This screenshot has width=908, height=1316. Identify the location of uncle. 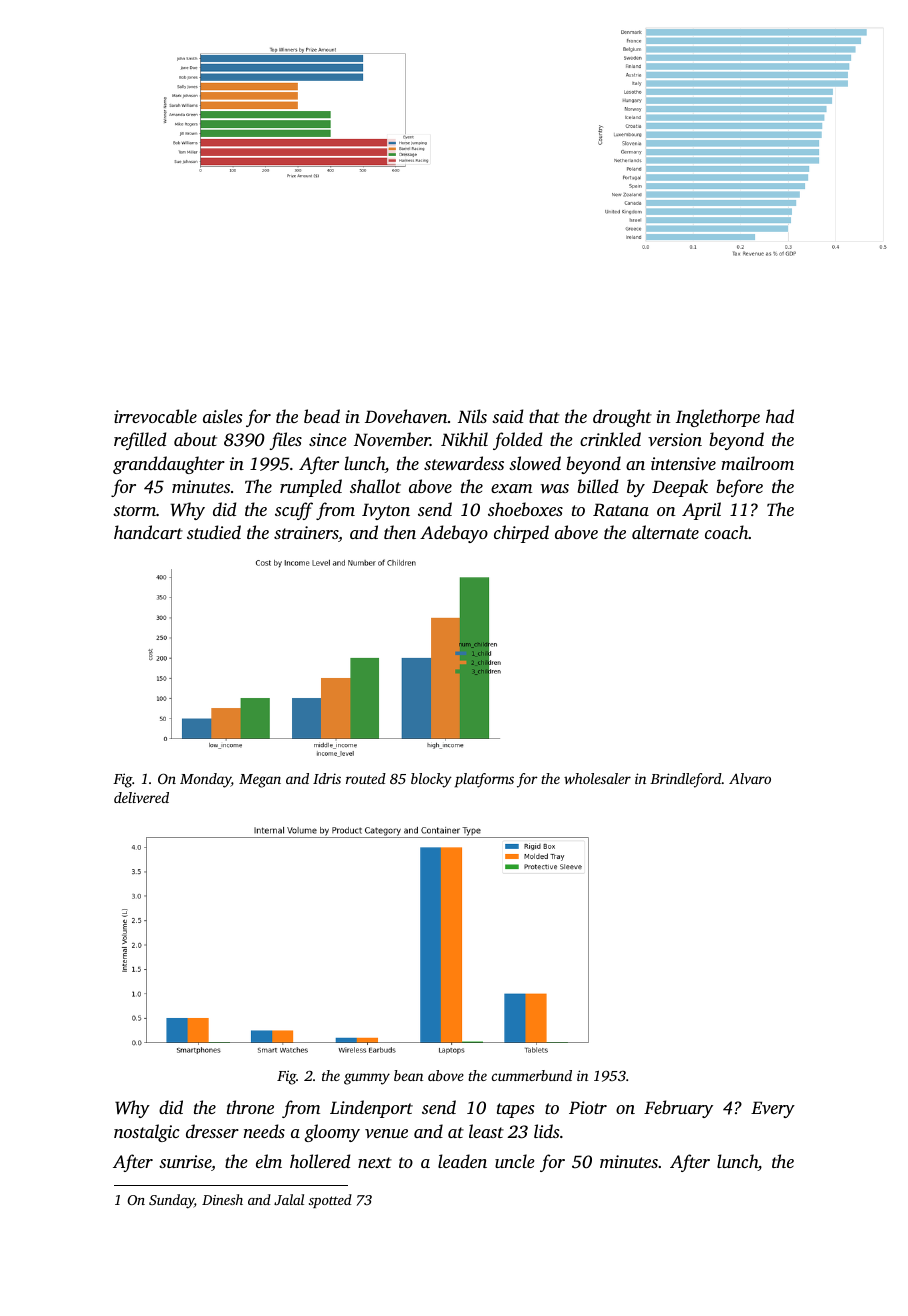
(515, 1161).
